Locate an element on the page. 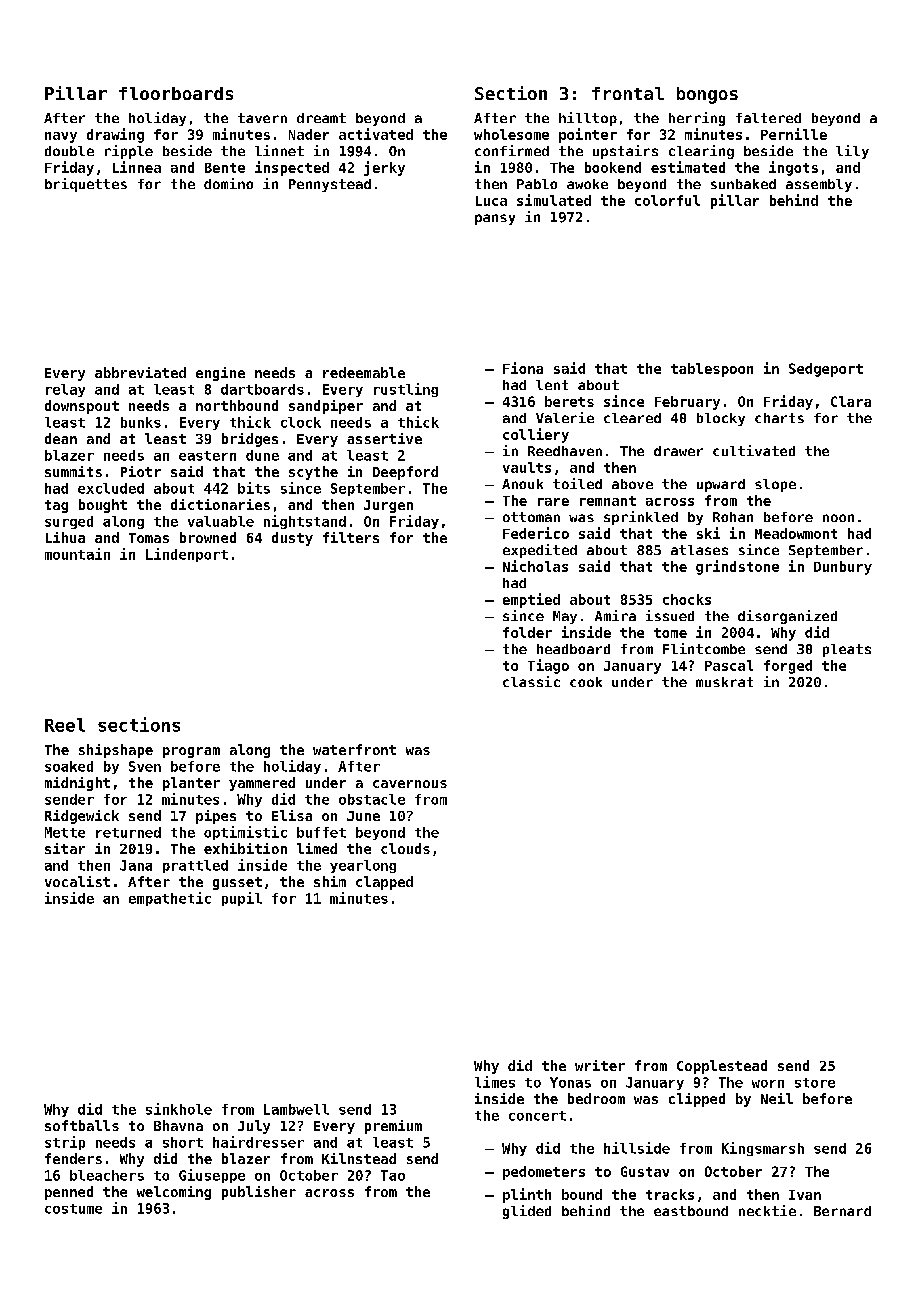 This document has height=1308, width=924. chocks is located at coordinates (687, 599).
